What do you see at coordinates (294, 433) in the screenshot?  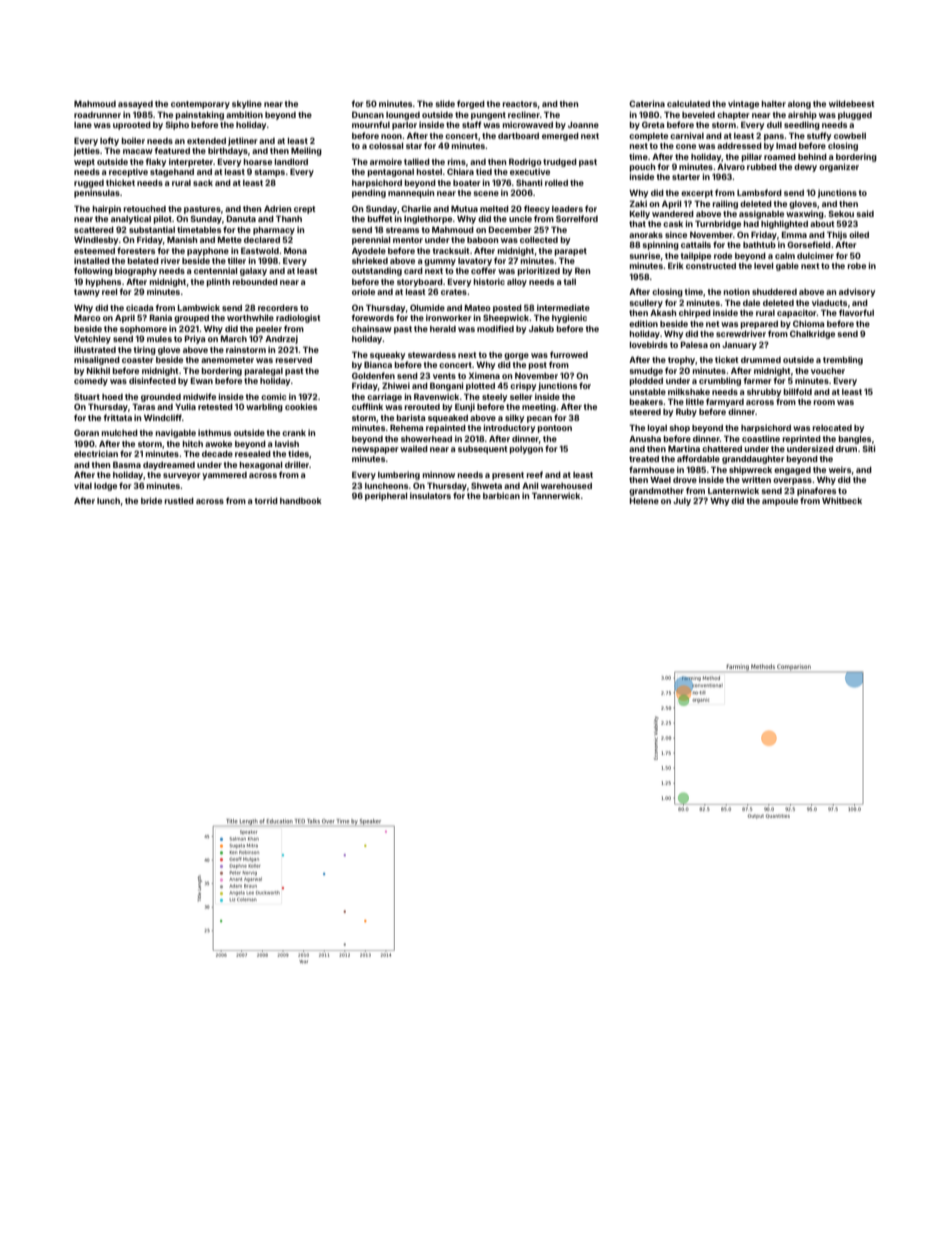 I see `crank` at bounding box center [294, 433].
